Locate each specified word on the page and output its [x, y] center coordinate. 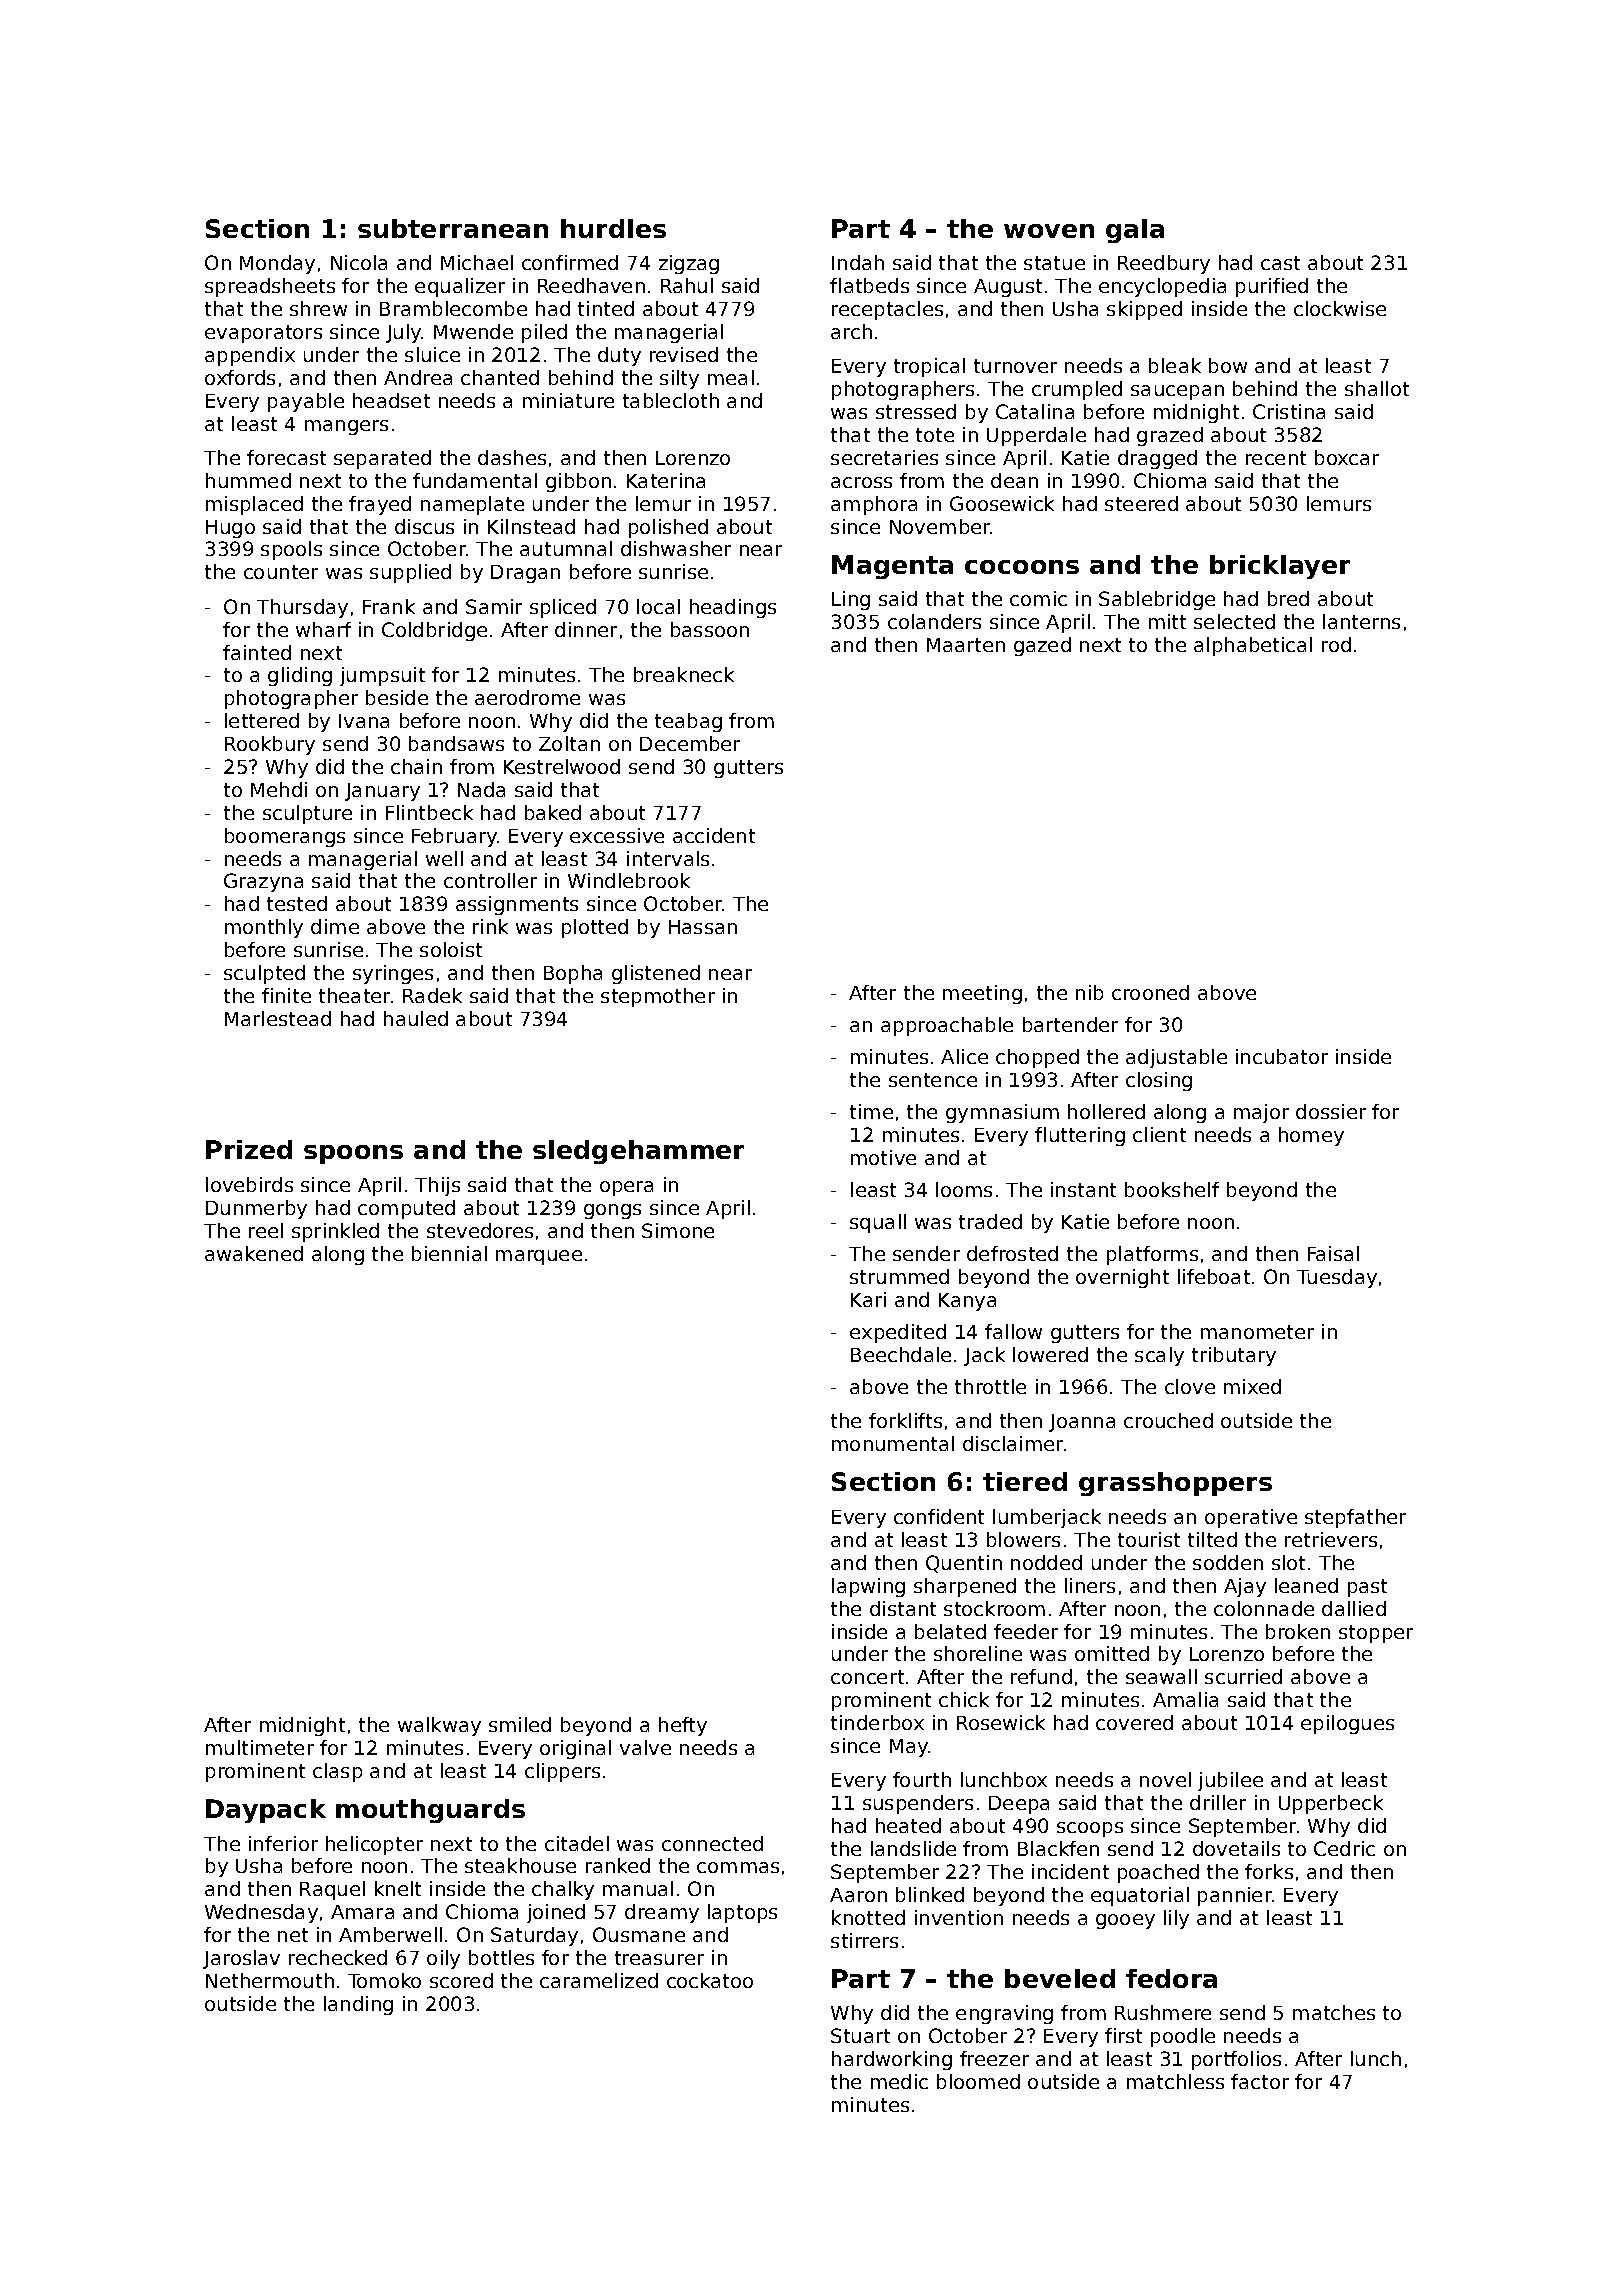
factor [1260, 2081]
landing [358, 2005]
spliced [563, 608]
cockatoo [710, 1980]
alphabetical [1253, 646]
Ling [851, 600]
